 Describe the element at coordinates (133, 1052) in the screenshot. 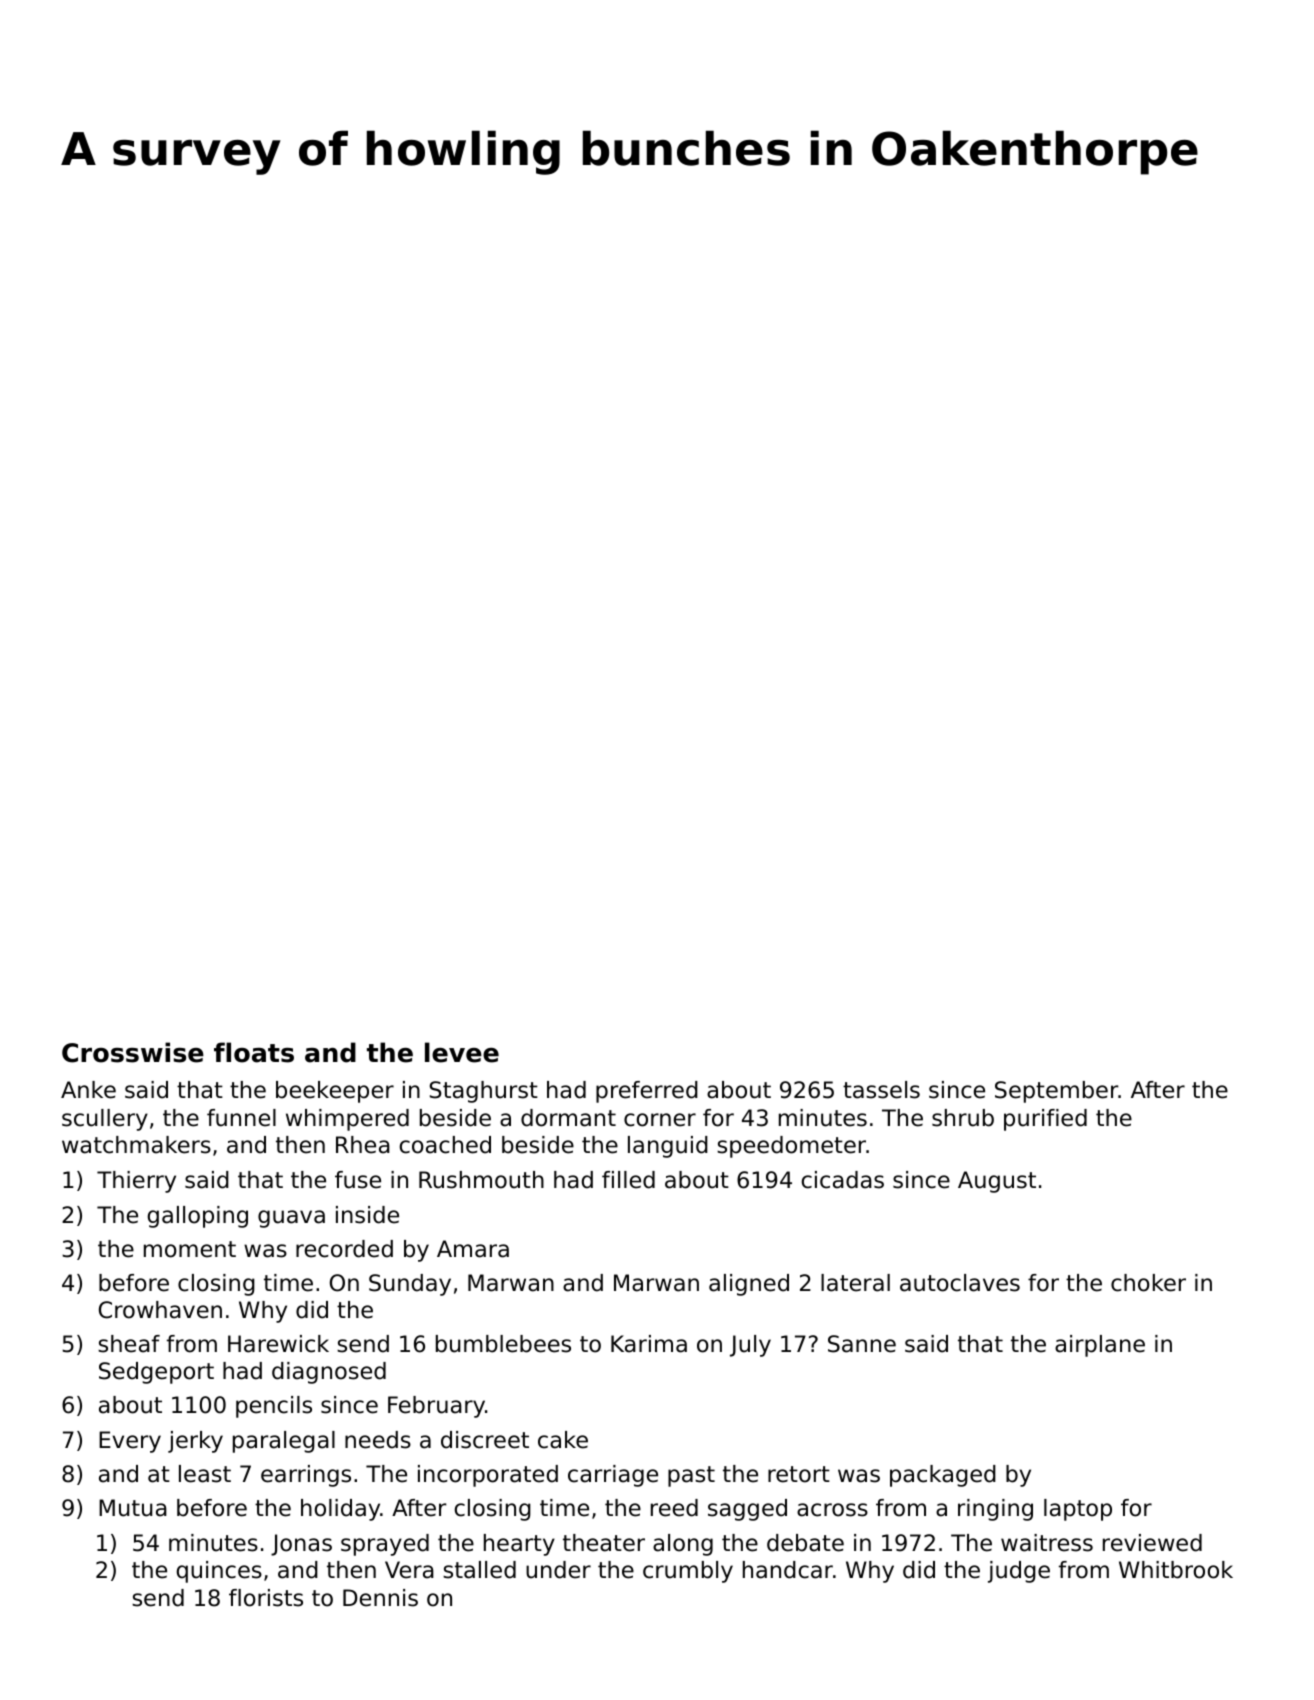

I see `Crosswise` at that location.
